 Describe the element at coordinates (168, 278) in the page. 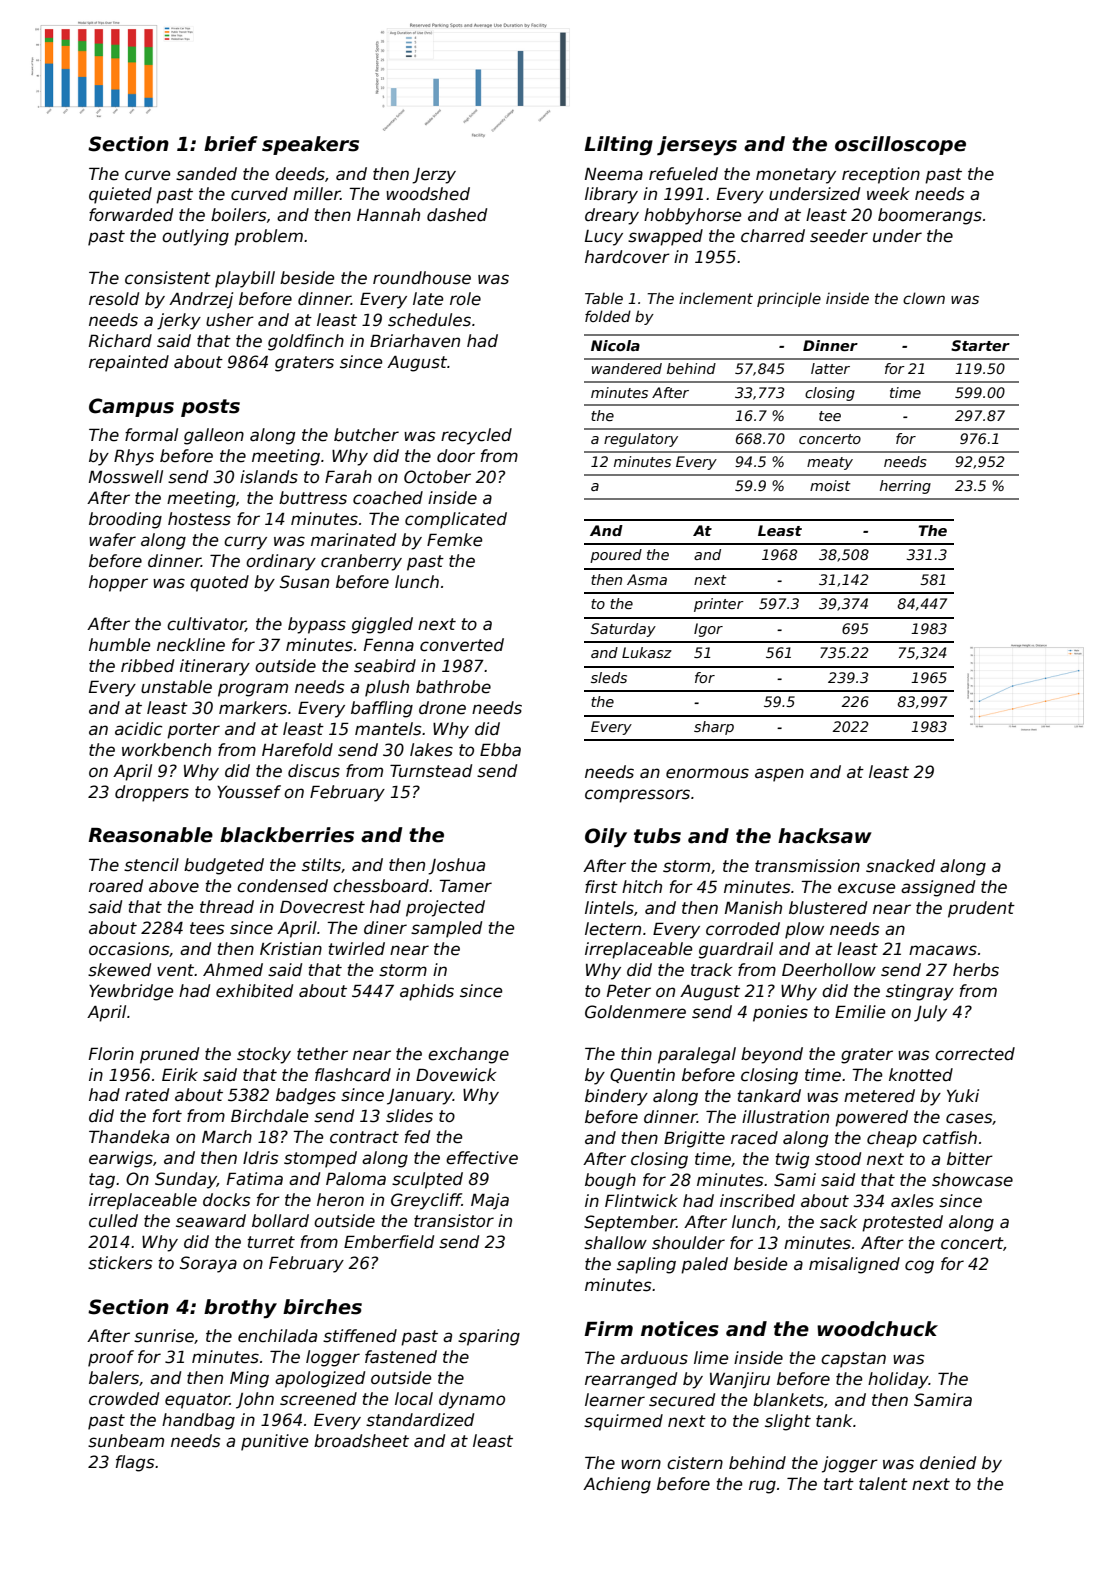

I see `consistent` at that location.
